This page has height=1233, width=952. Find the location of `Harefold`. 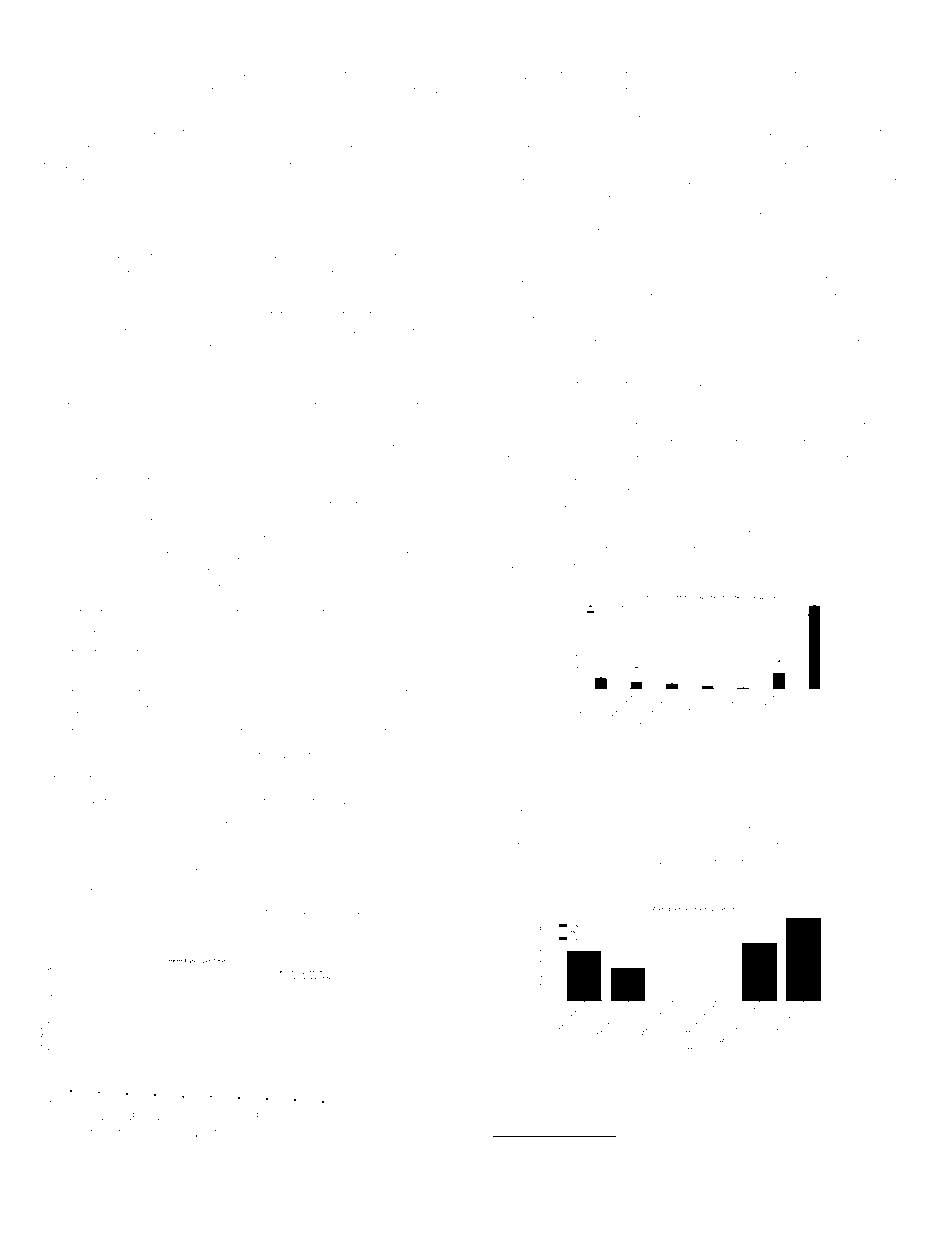

Harefold is located at coordinates (66, 314).
